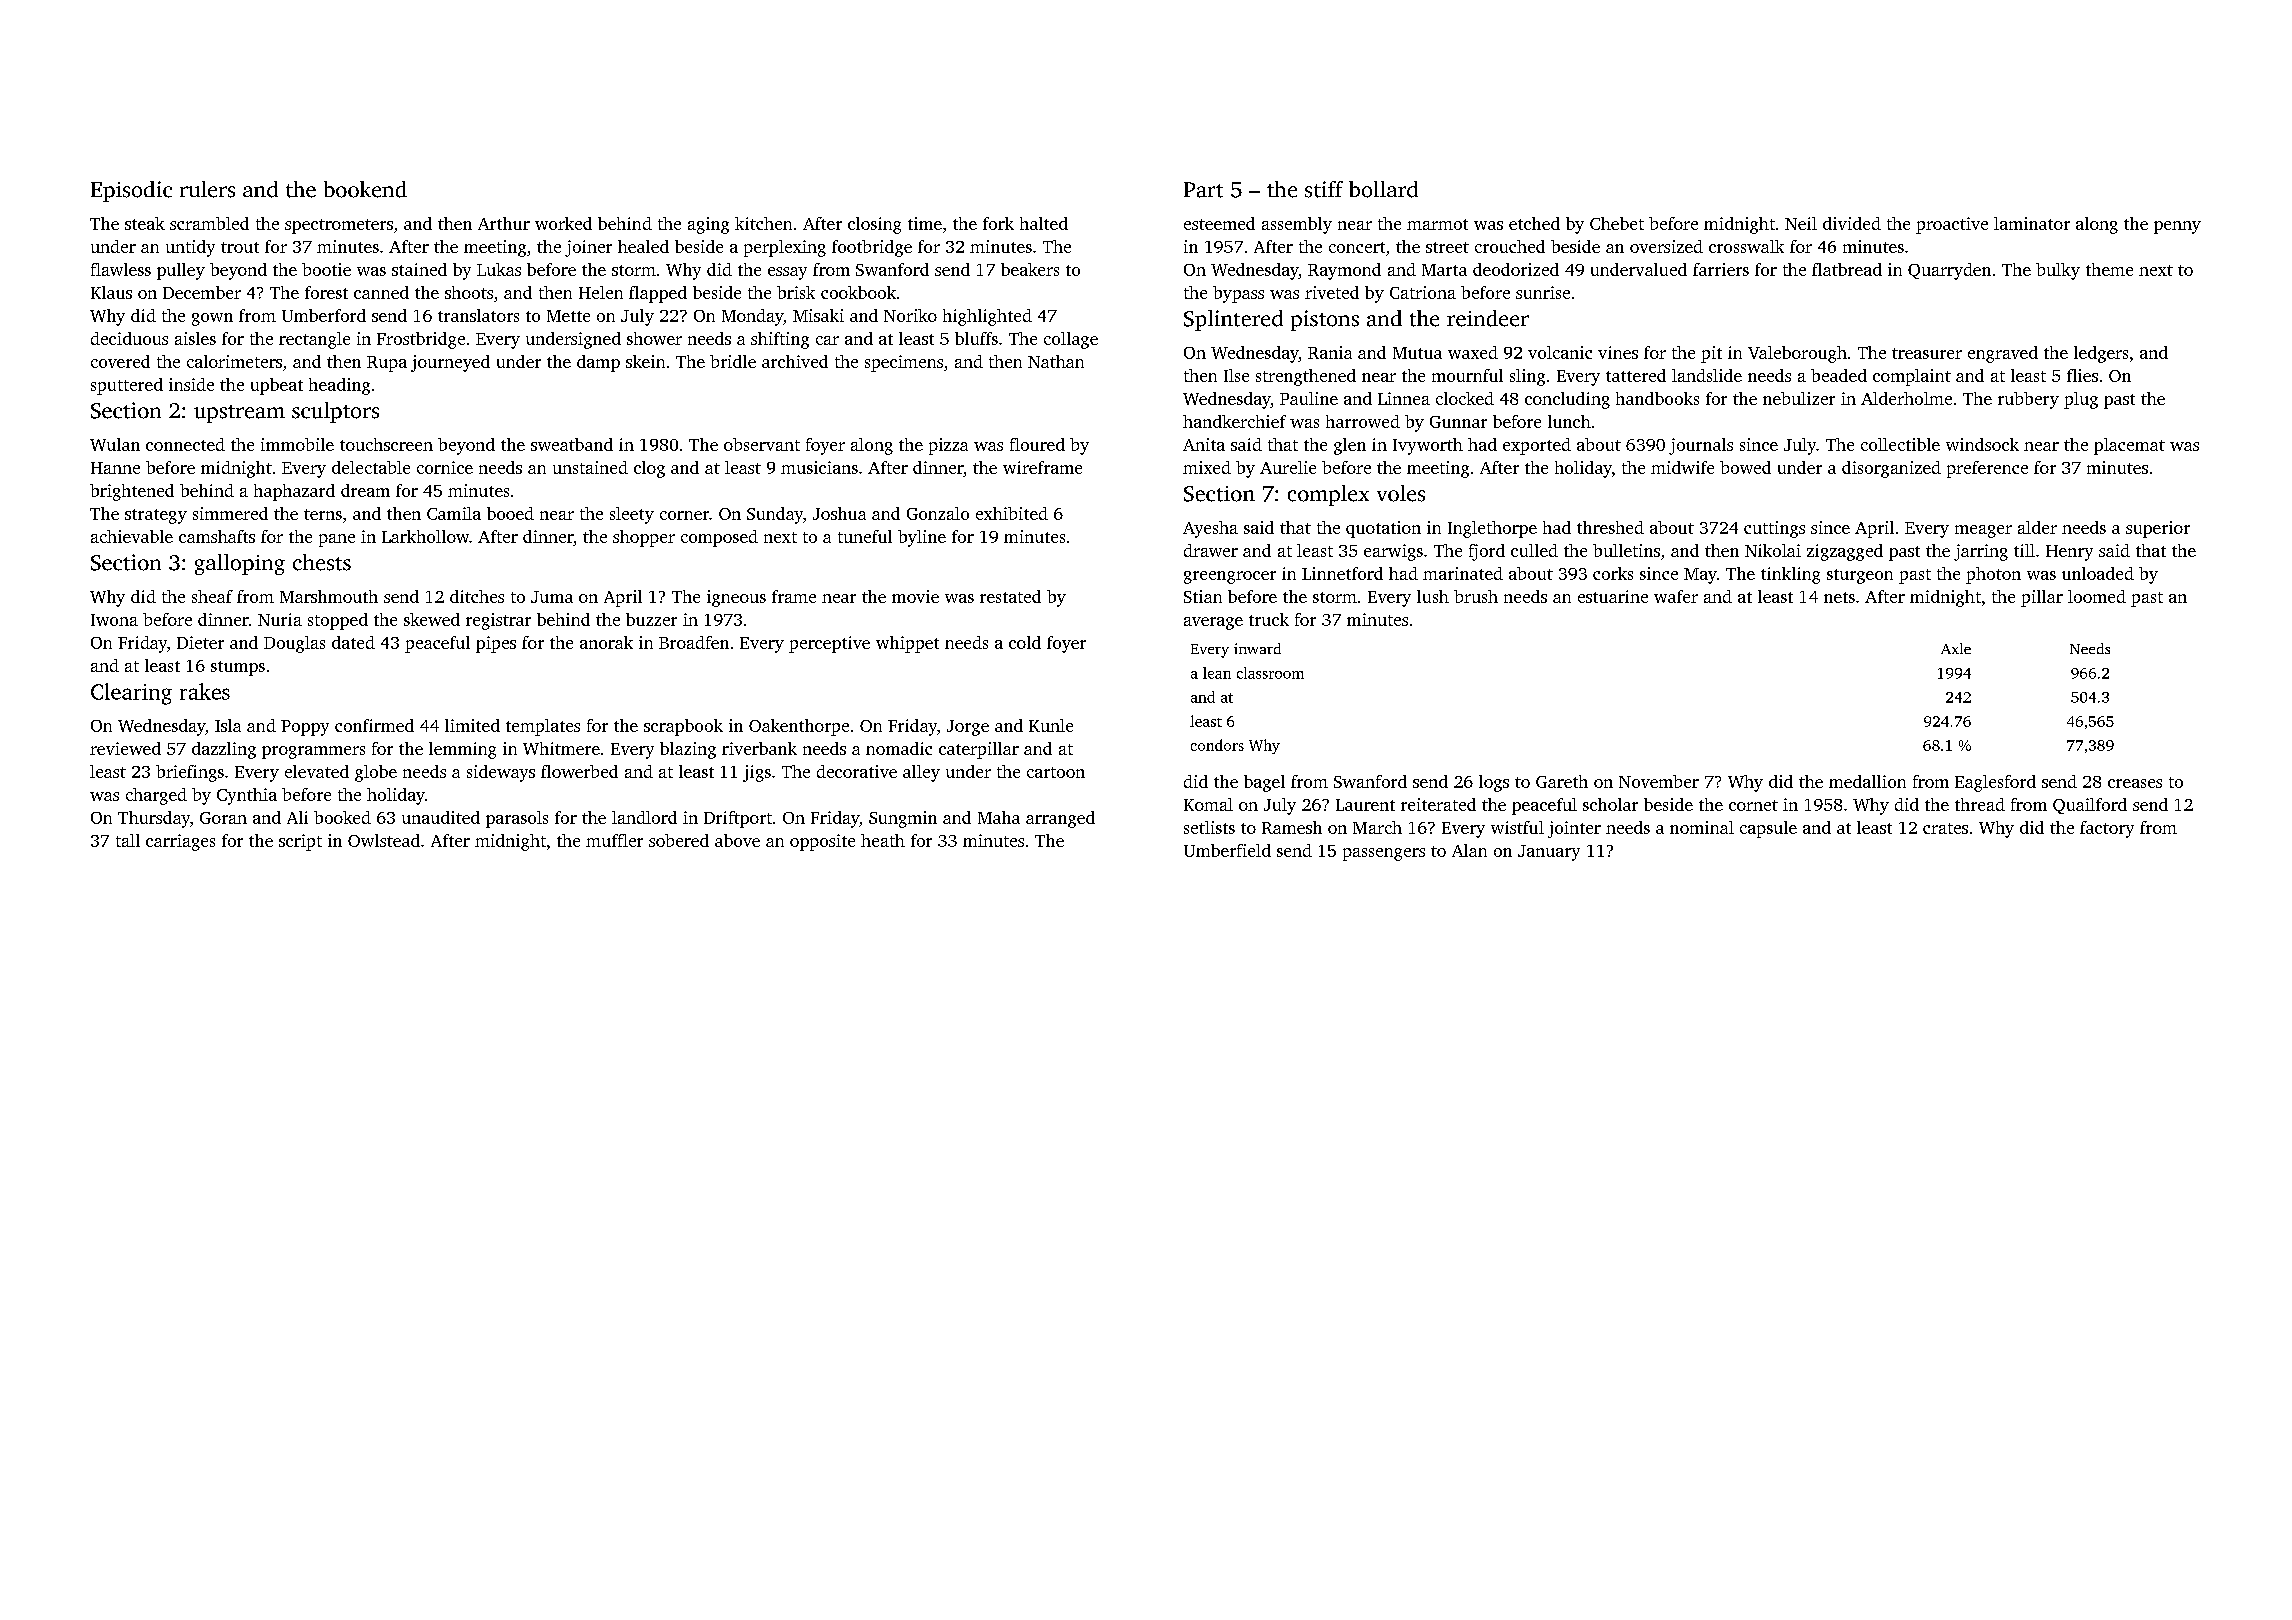 This screenshot has height=1620, width=2292. I want to click on Sungmin, so click(903, 819).
